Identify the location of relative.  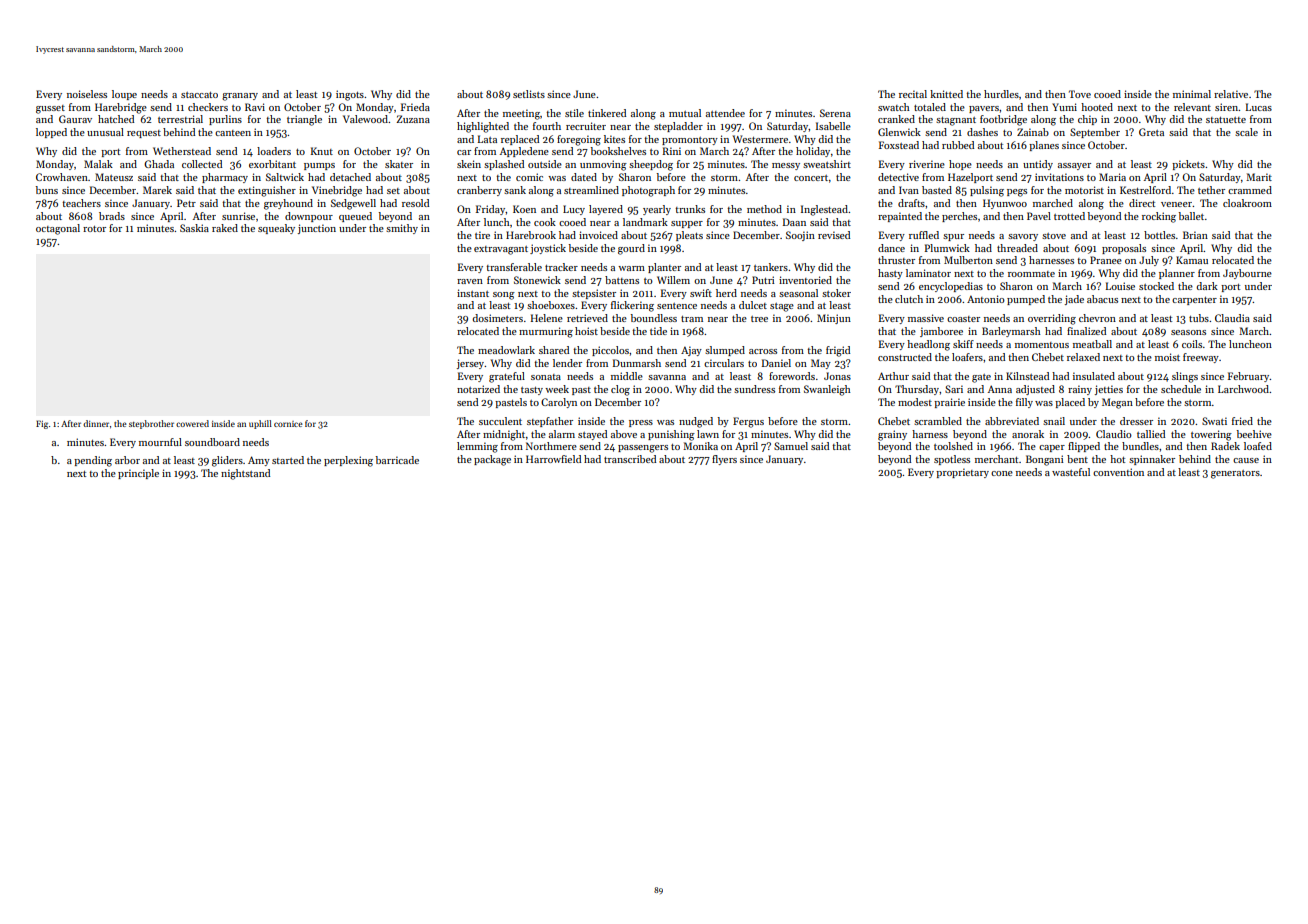
(1231, 94).
